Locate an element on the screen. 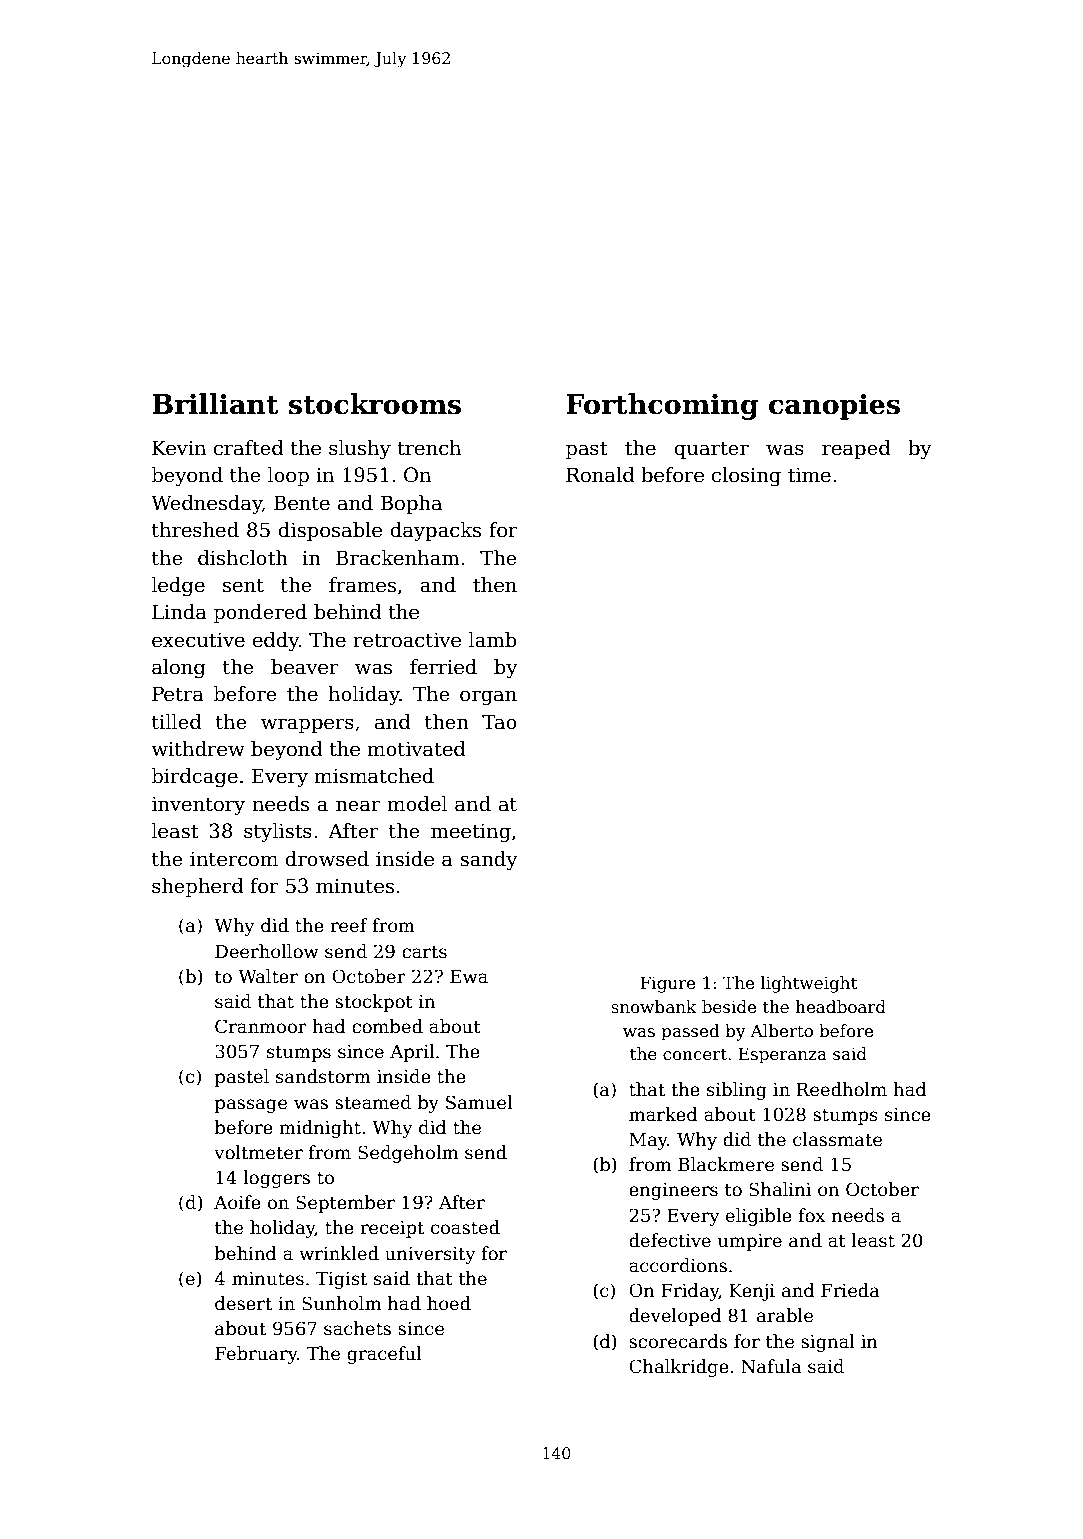 The width and height of the screenshot is (1083, 1539). passage is located at coordinates (251, 1106).
